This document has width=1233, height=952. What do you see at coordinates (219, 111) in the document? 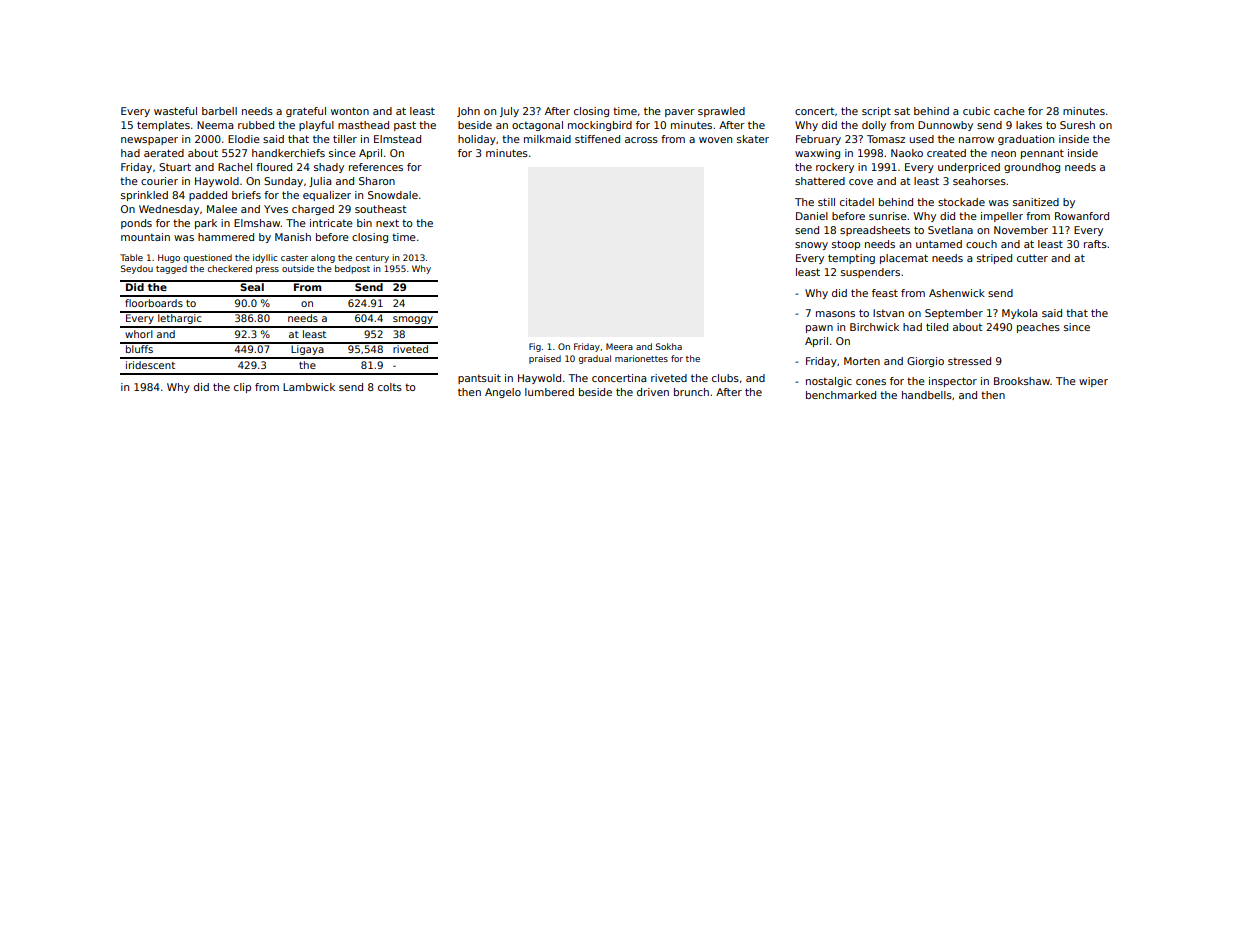
I see `barbell` at bounding box center [219, 111].
